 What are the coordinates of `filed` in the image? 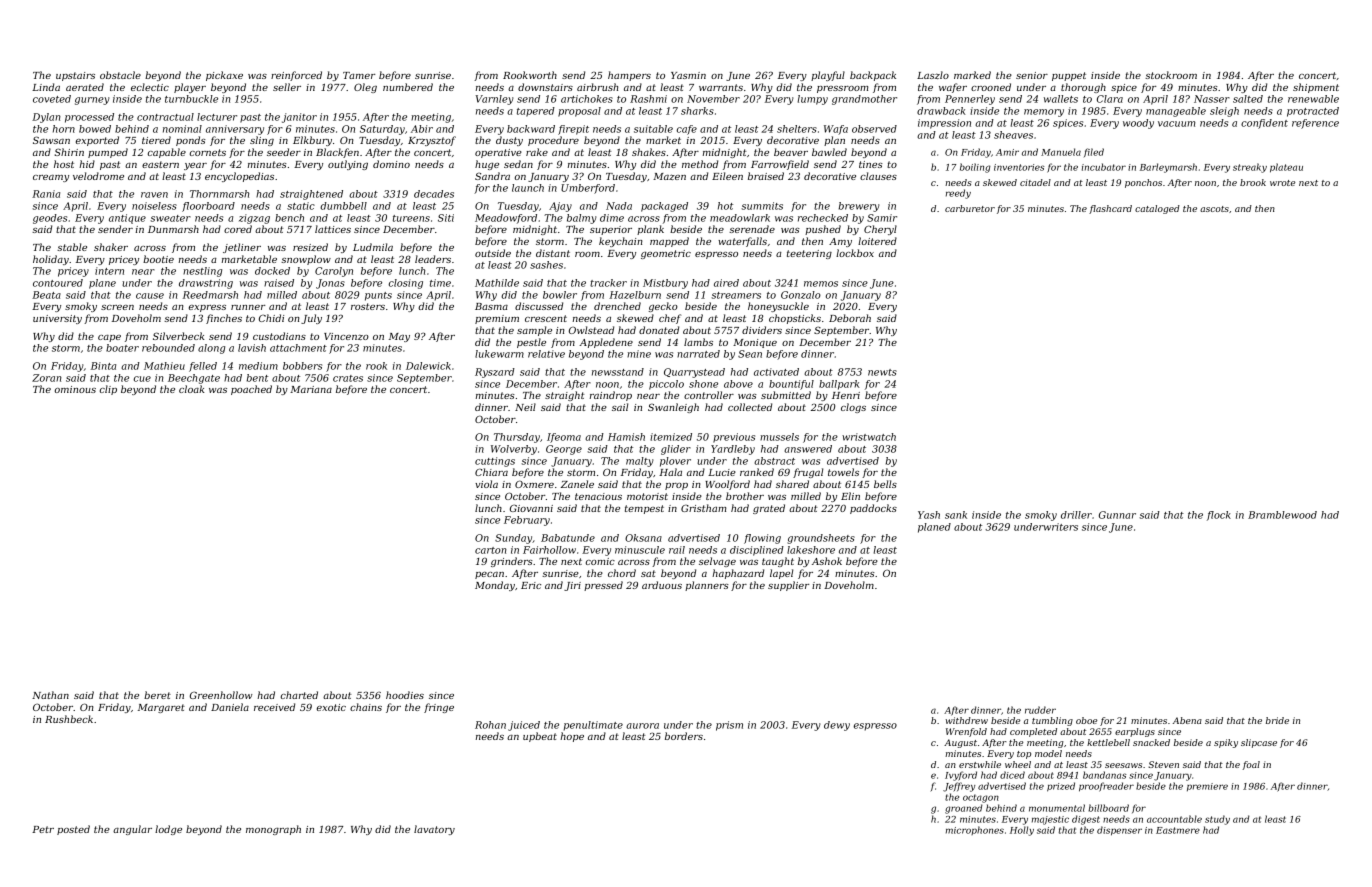 It's located at (1094, 152).
